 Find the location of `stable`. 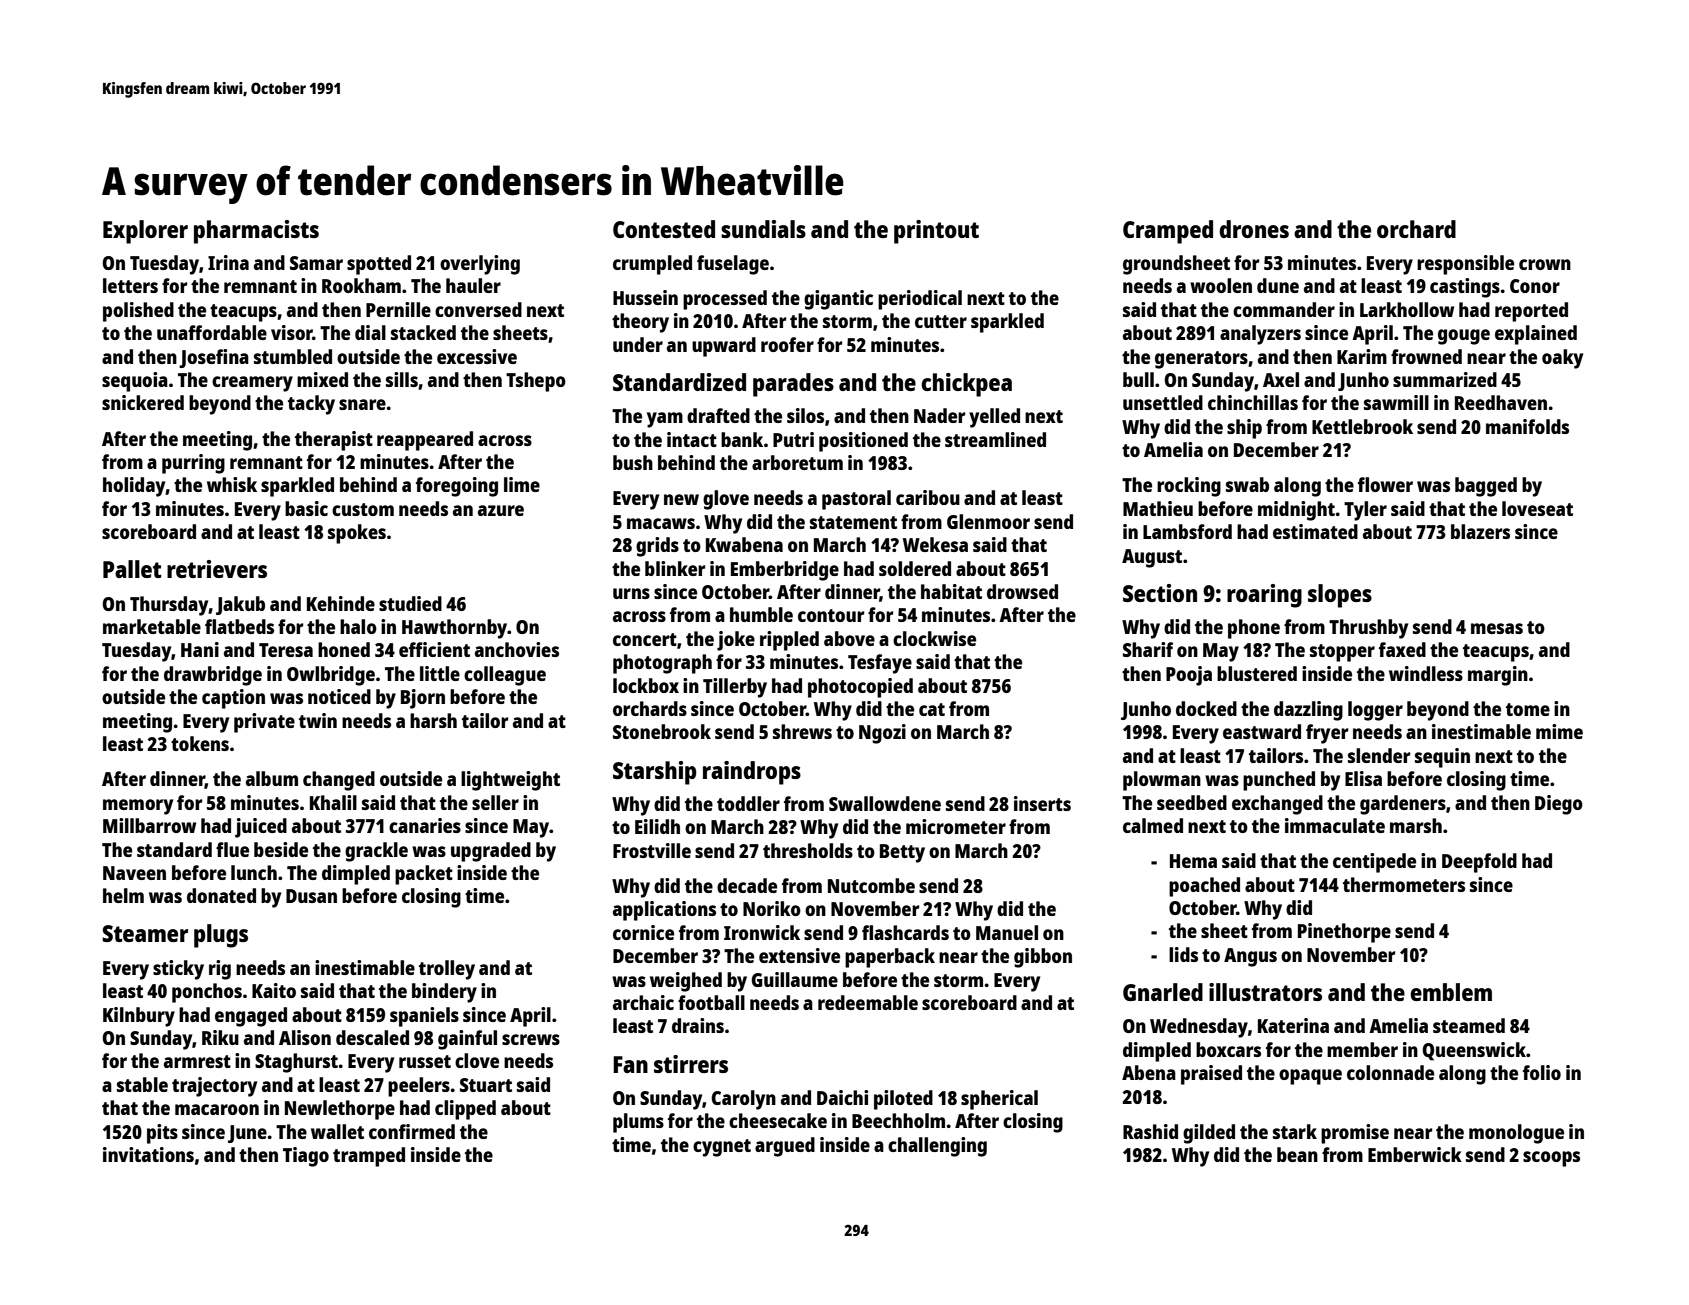

stable is located at coordinates (142, 1084).
